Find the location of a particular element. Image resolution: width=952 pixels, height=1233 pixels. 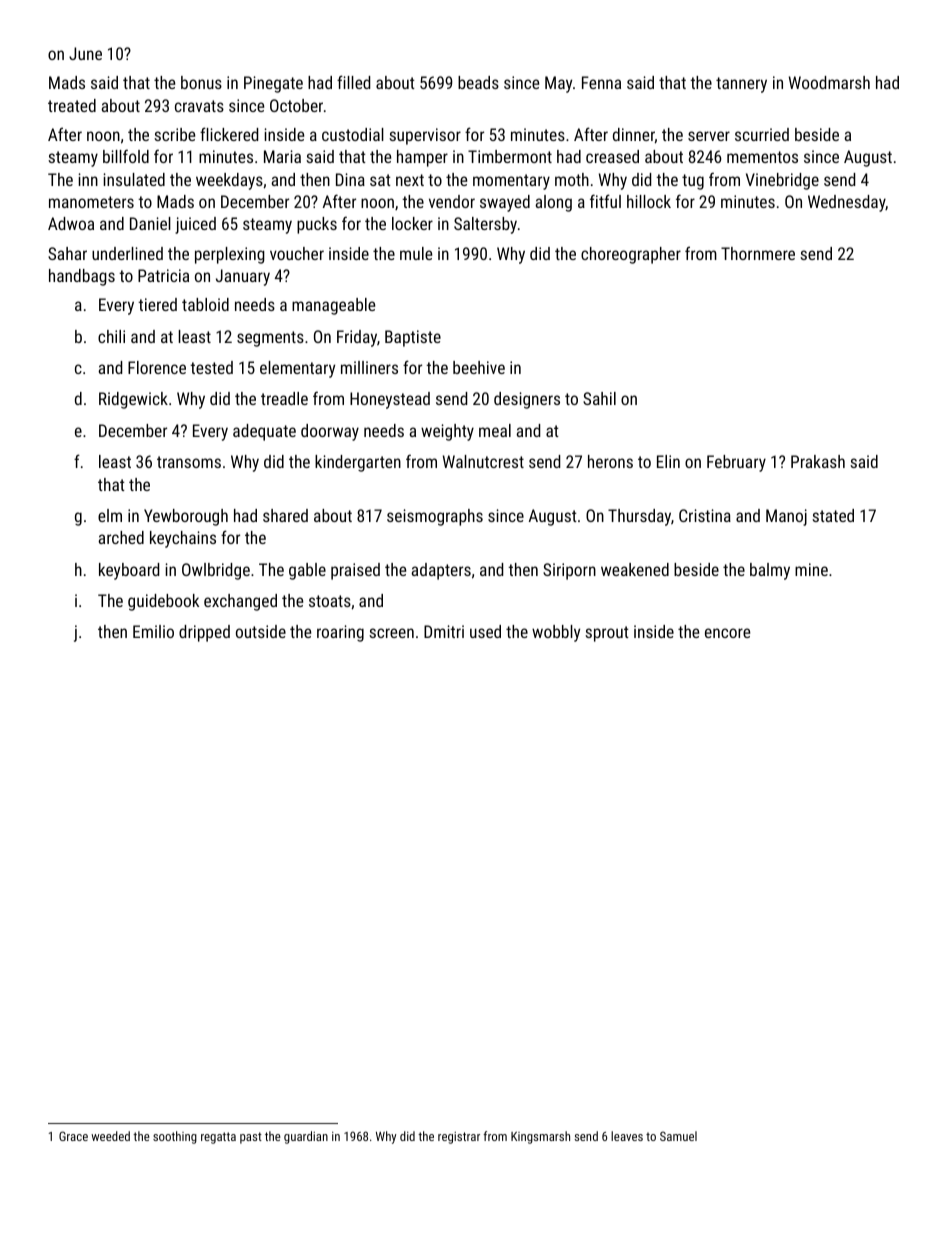

dripped is located at coordinates (204, 633).
